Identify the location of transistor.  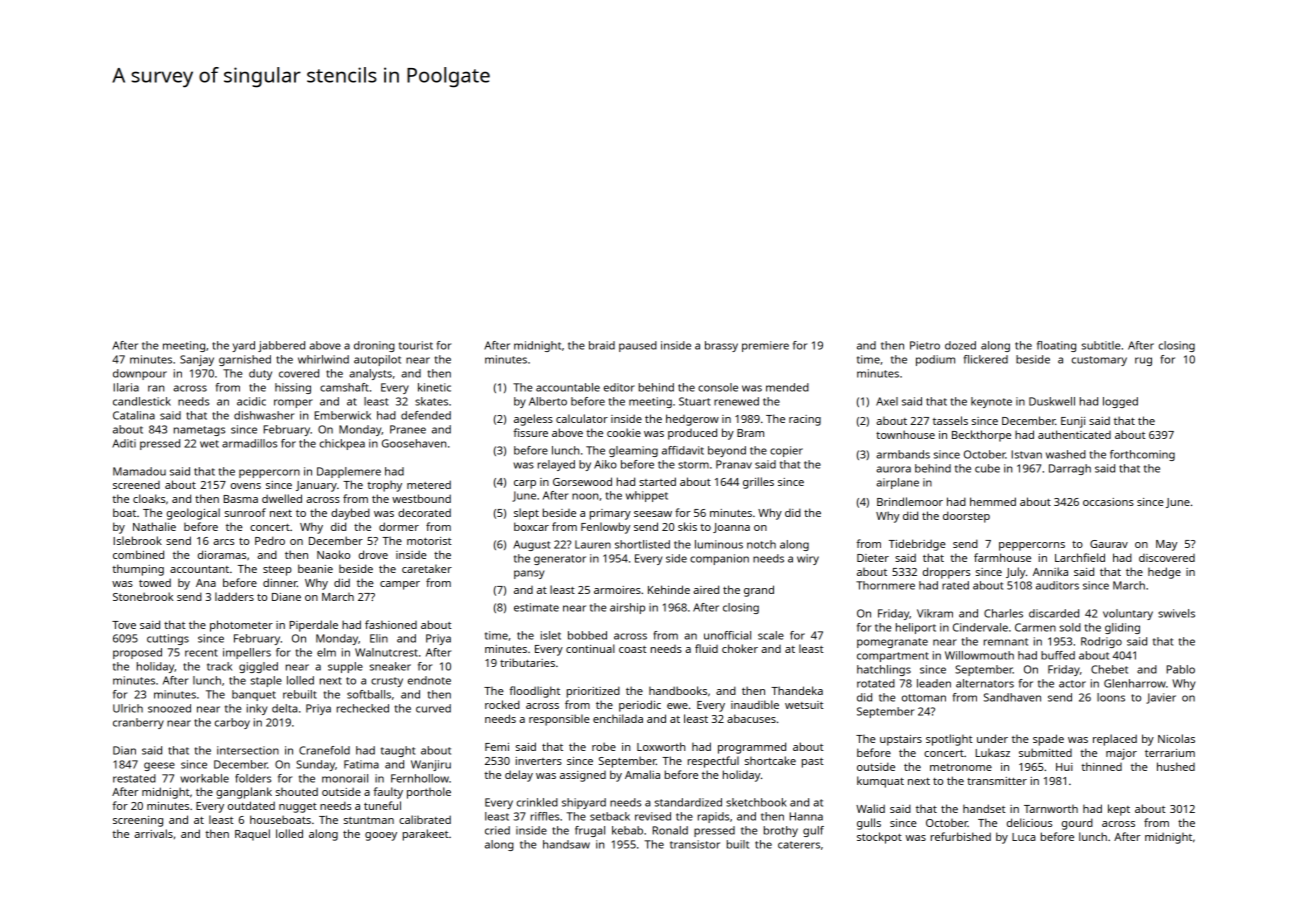
(695, 844).
